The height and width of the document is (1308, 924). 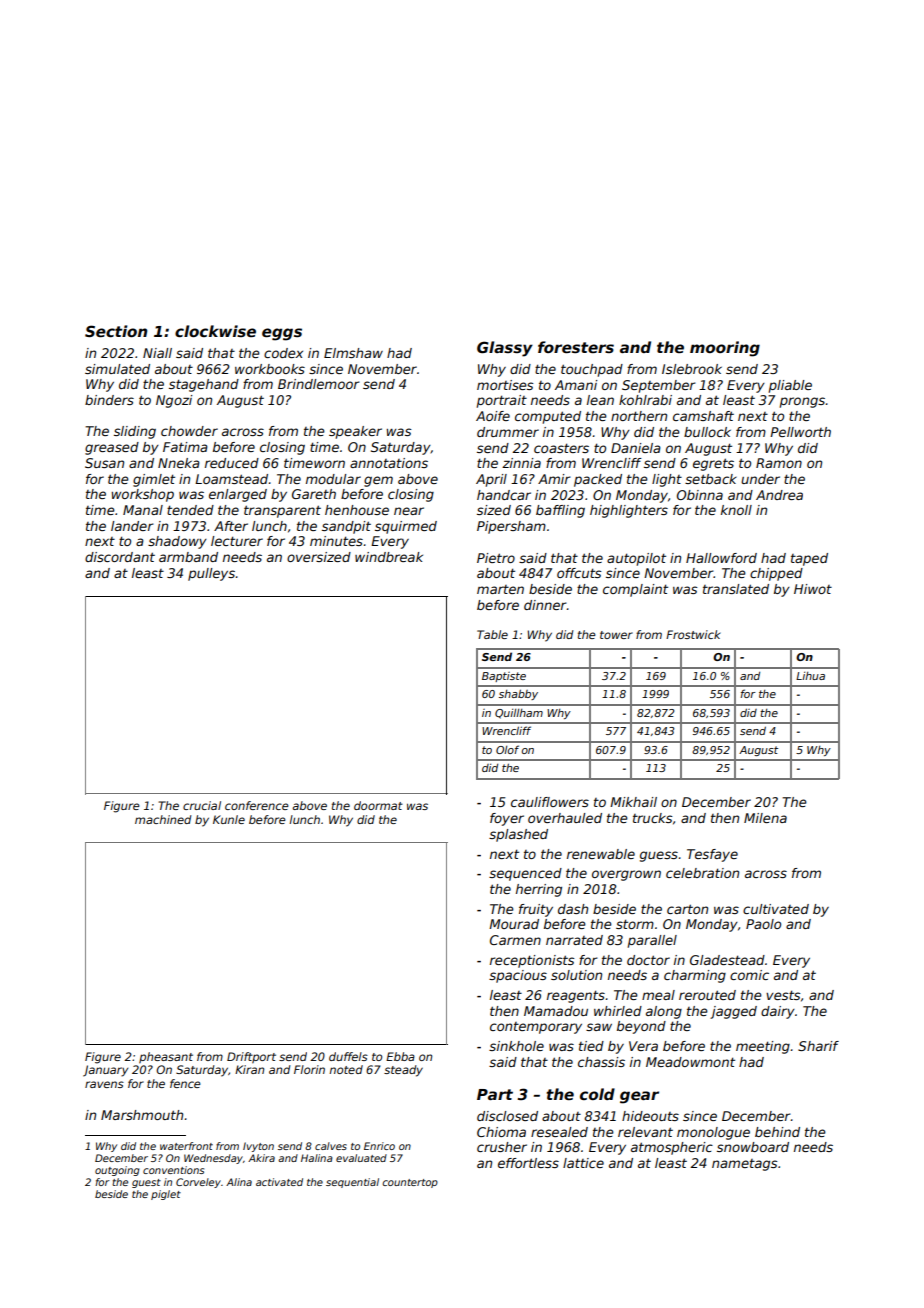 I want to click on mooring, so click(x=725, y=349).
